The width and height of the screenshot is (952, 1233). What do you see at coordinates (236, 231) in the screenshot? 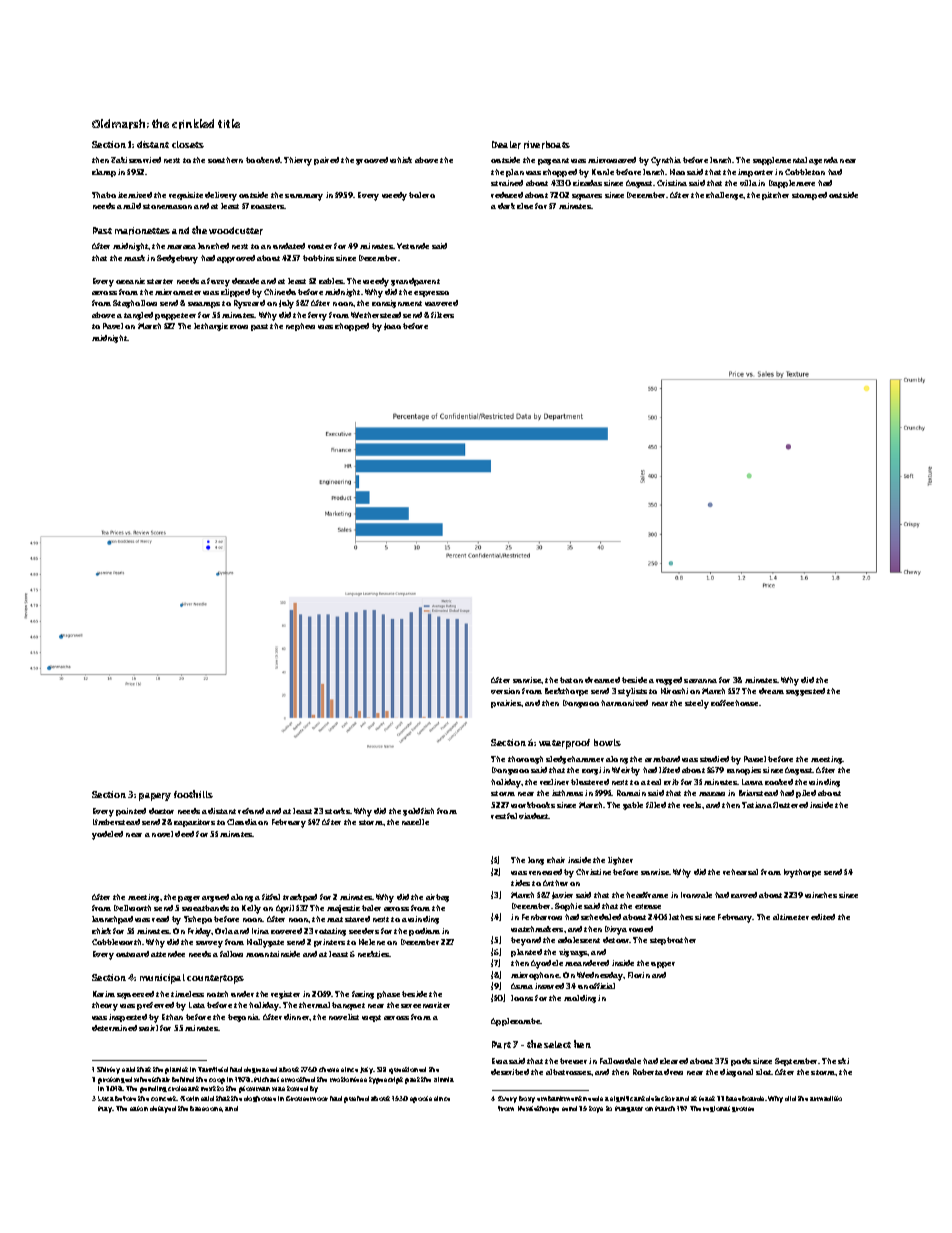
I see `woodcutter` at bounding box center [236, 231].
